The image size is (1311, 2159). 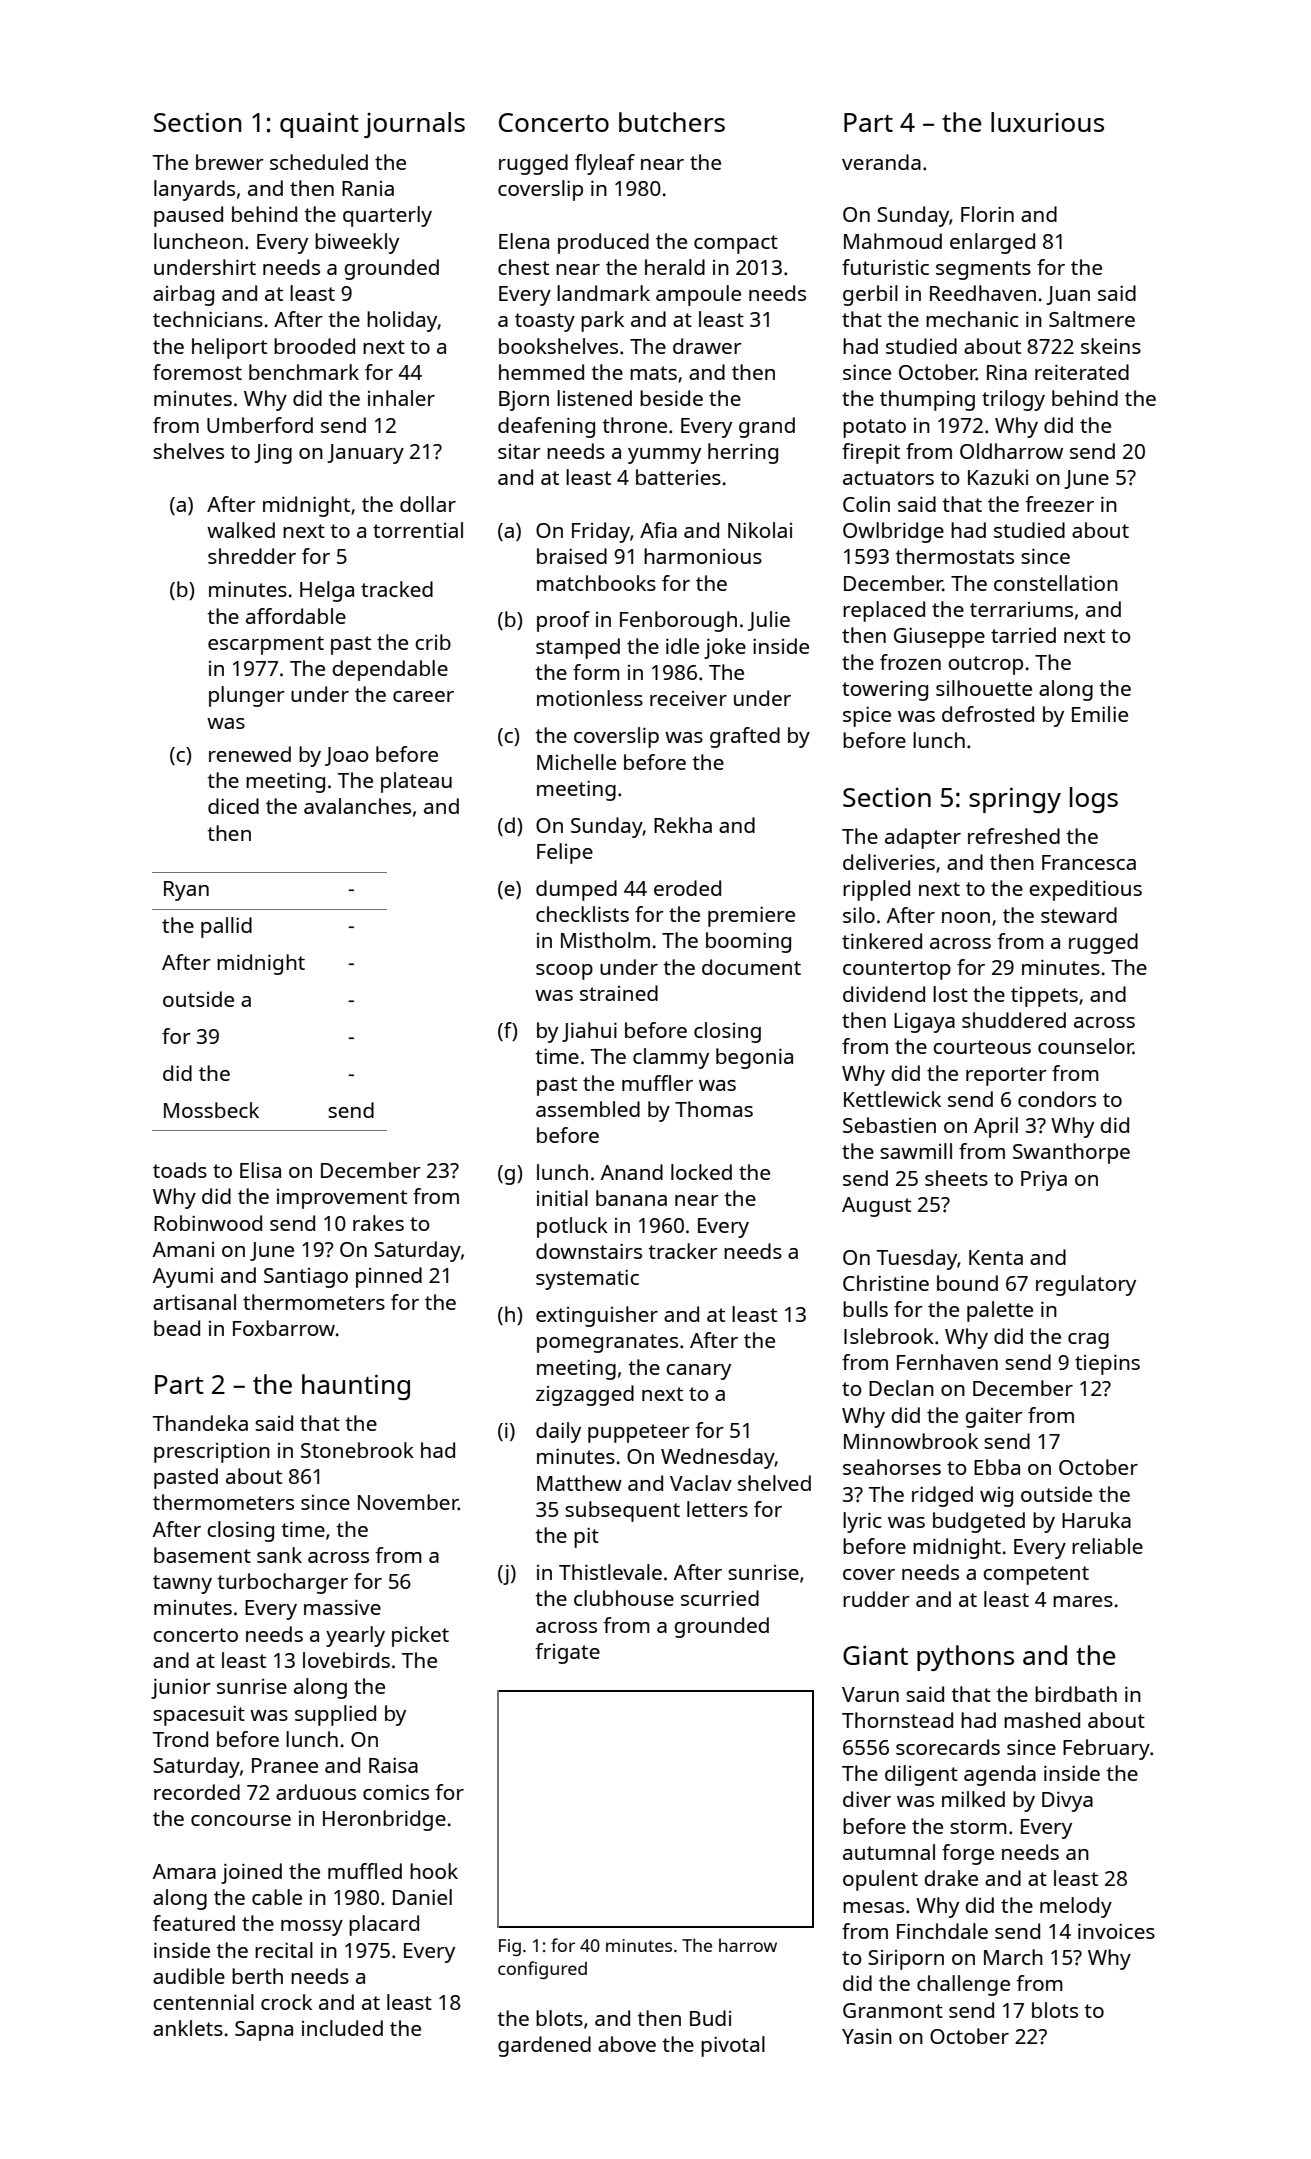 What do you see at coordinates (963, 1985) in the screenshot?
I see `challenge` at bounding box center [963, 1985].
